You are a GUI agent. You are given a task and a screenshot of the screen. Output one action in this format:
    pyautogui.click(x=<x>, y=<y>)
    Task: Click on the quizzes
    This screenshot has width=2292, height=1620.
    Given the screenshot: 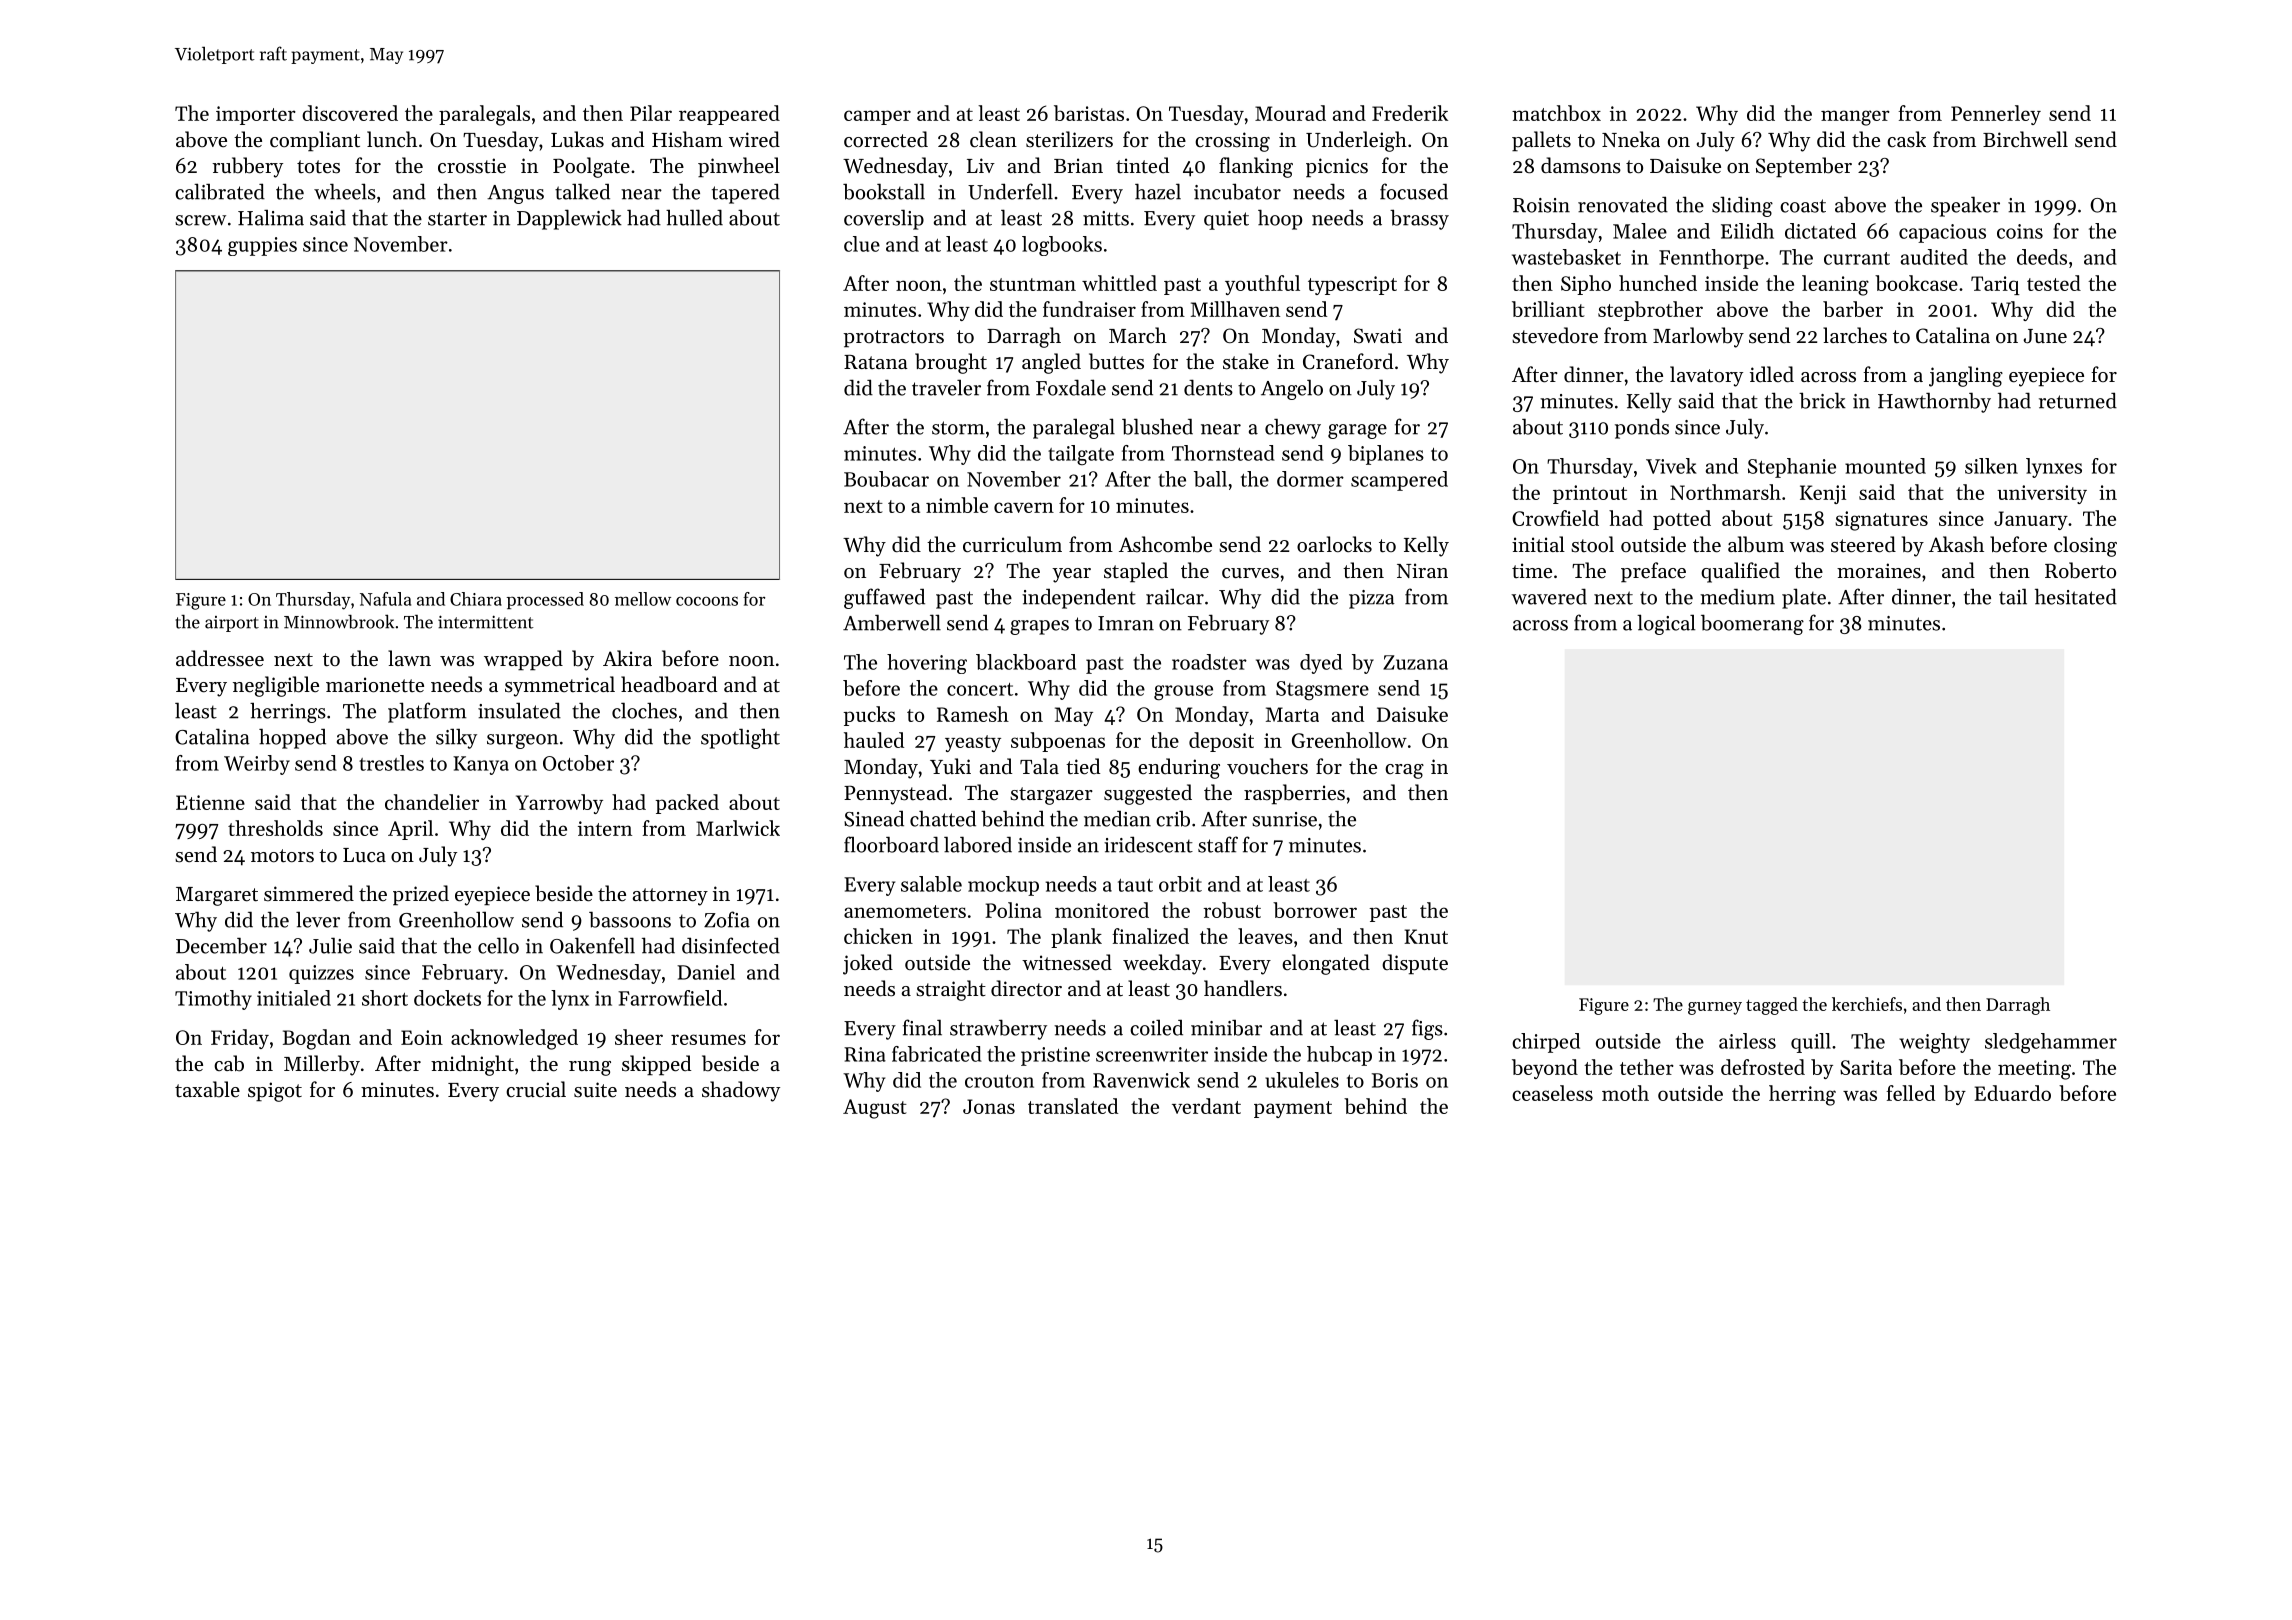 What is the action you would take?
    pyautogui.click(x=321, y=974)
